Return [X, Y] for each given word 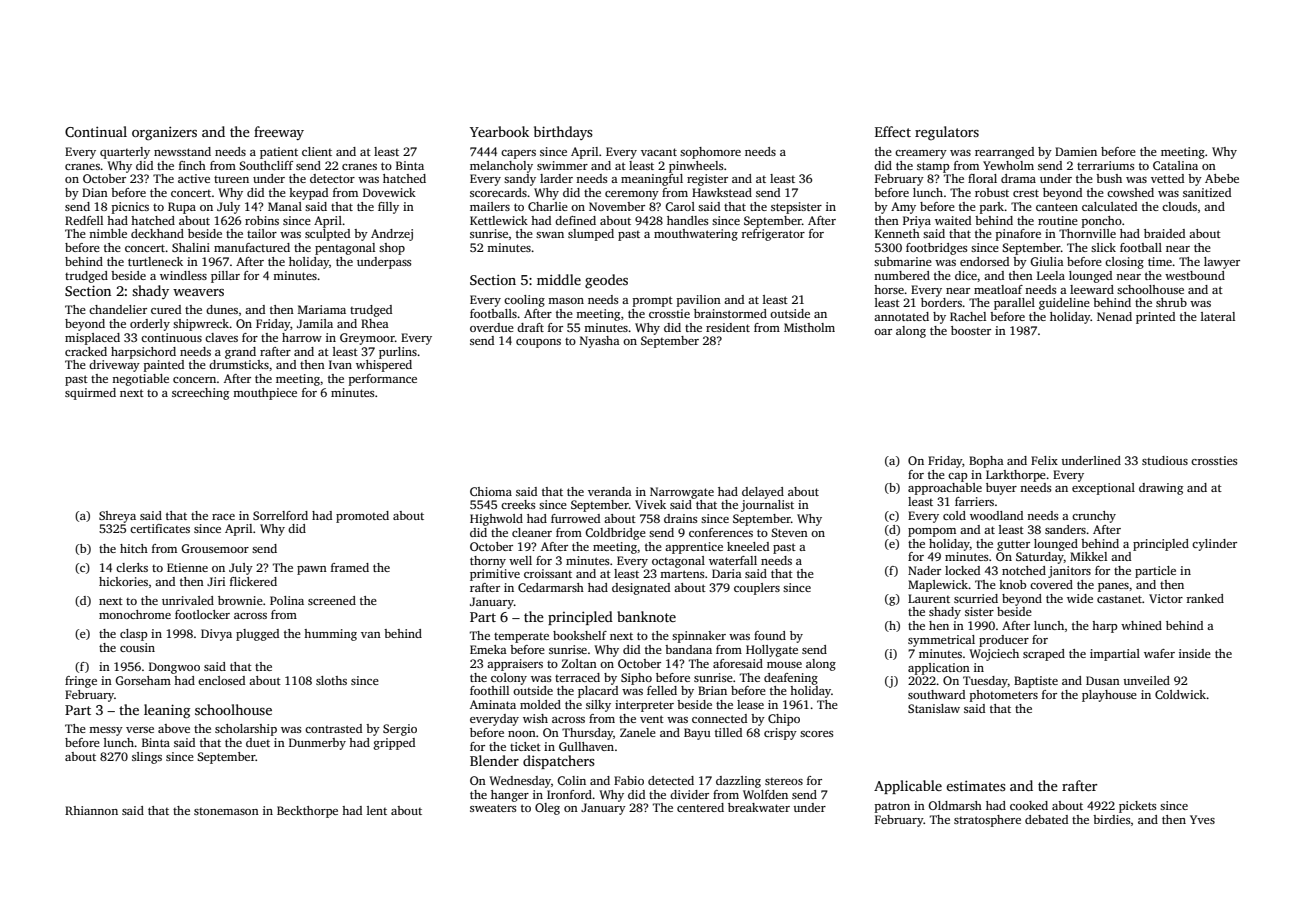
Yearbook [499, 131]
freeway [279, 133]
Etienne [187, 567]
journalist [767, 506]
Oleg [547, 809]
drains [680, 518]
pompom [932, 532]
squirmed [90, 394]
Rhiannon [91, 810]
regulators [947, 133]
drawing [1161, 489]
